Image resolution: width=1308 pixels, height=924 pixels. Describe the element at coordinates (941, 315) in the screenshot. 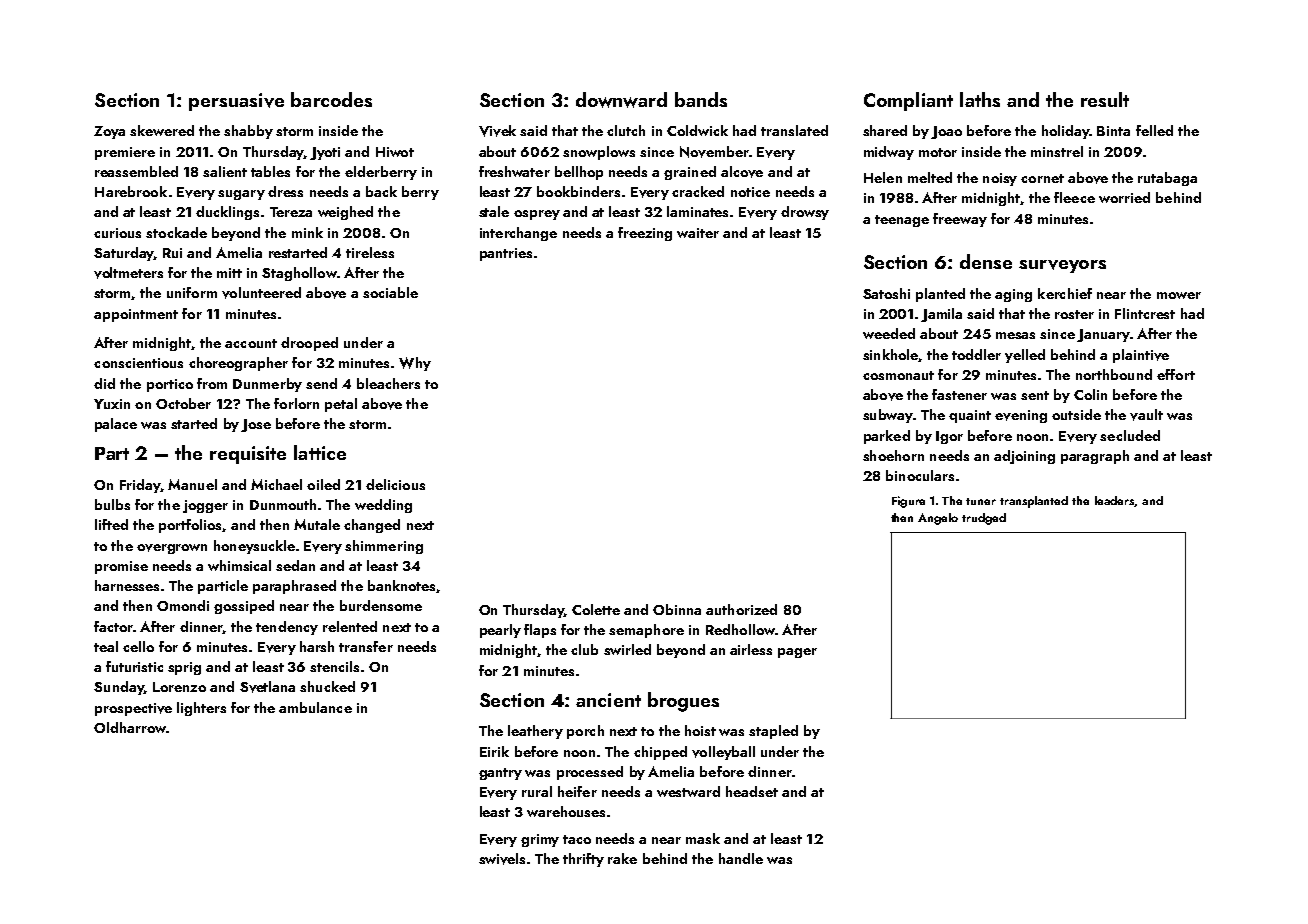

I see `Jamila` at that location.
